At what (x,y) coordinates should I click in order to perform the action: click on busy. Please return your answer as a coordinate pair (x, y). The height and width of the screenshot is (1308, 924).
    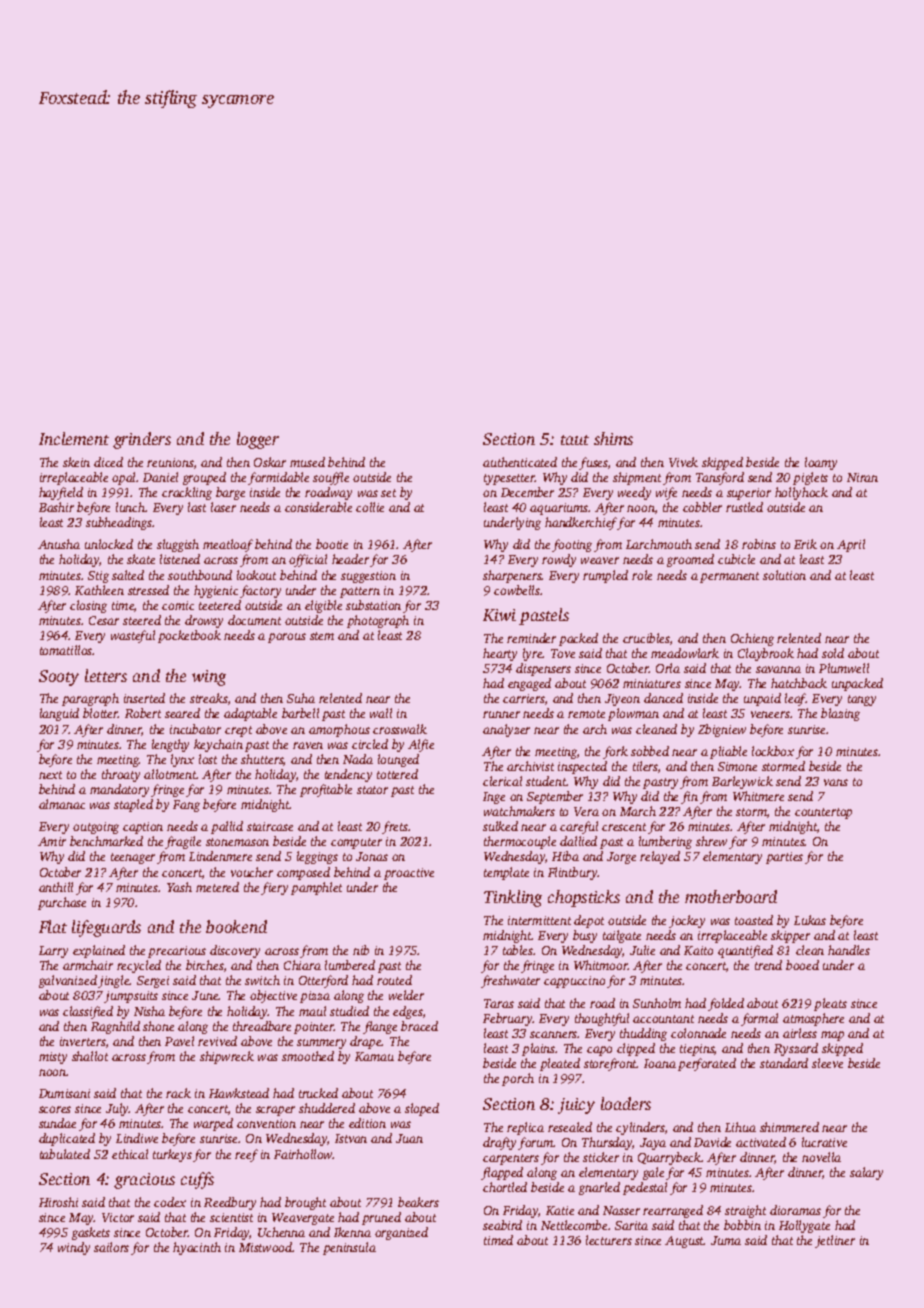
    Looking at the image, I should click on (585, 936).
